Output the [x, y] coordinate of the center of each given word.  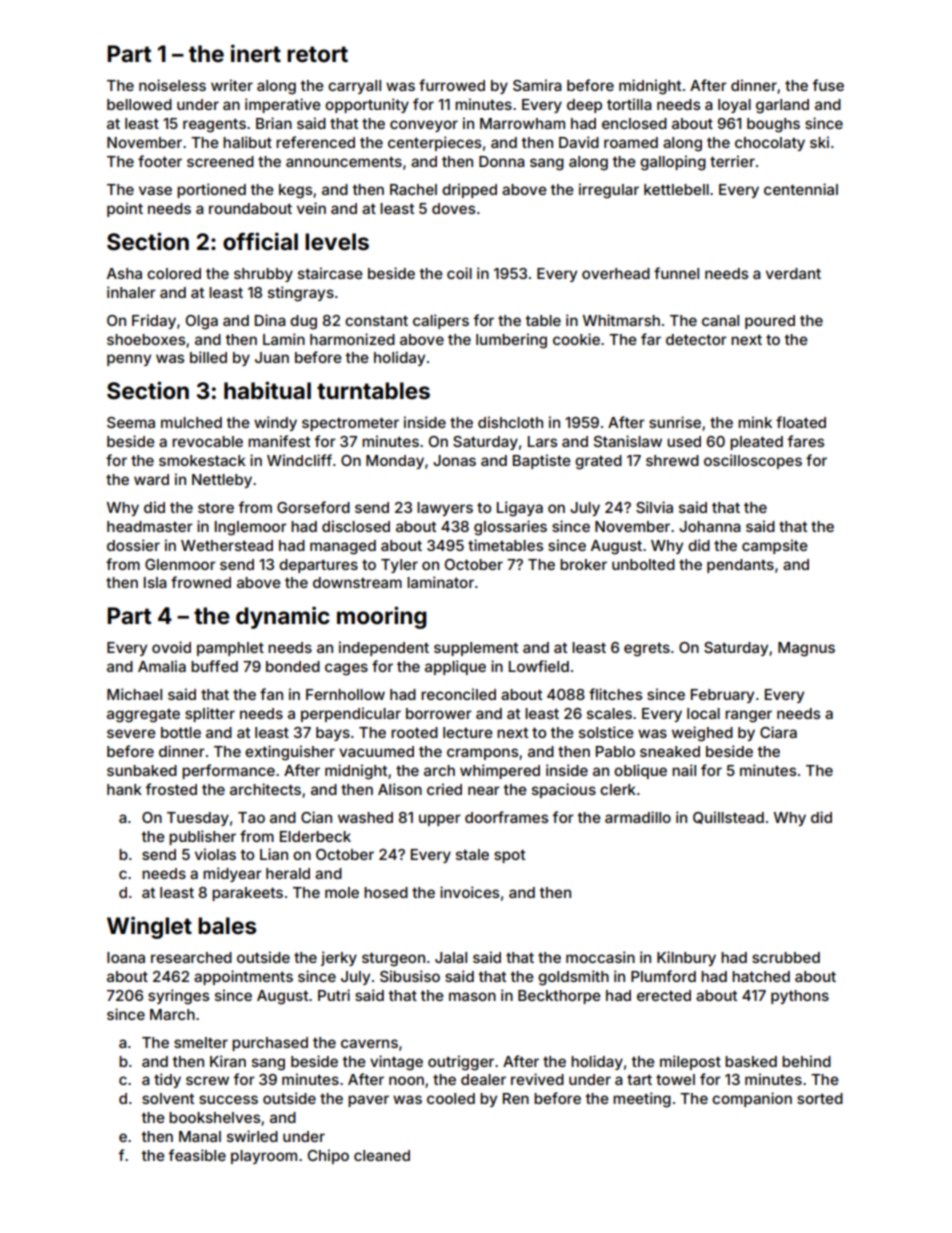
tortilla [629, 104]
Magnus [806, 649]
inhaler [131, 292]
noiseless [172, 85]
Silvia [654, 507]
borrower [439, 713]
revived [537, 1079]
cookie [576, 339]
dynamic [283, 617]
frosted [171, 789]
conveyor [424, 126]
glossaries [510, 528]
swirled [252, 1136]
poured [770, 322]
